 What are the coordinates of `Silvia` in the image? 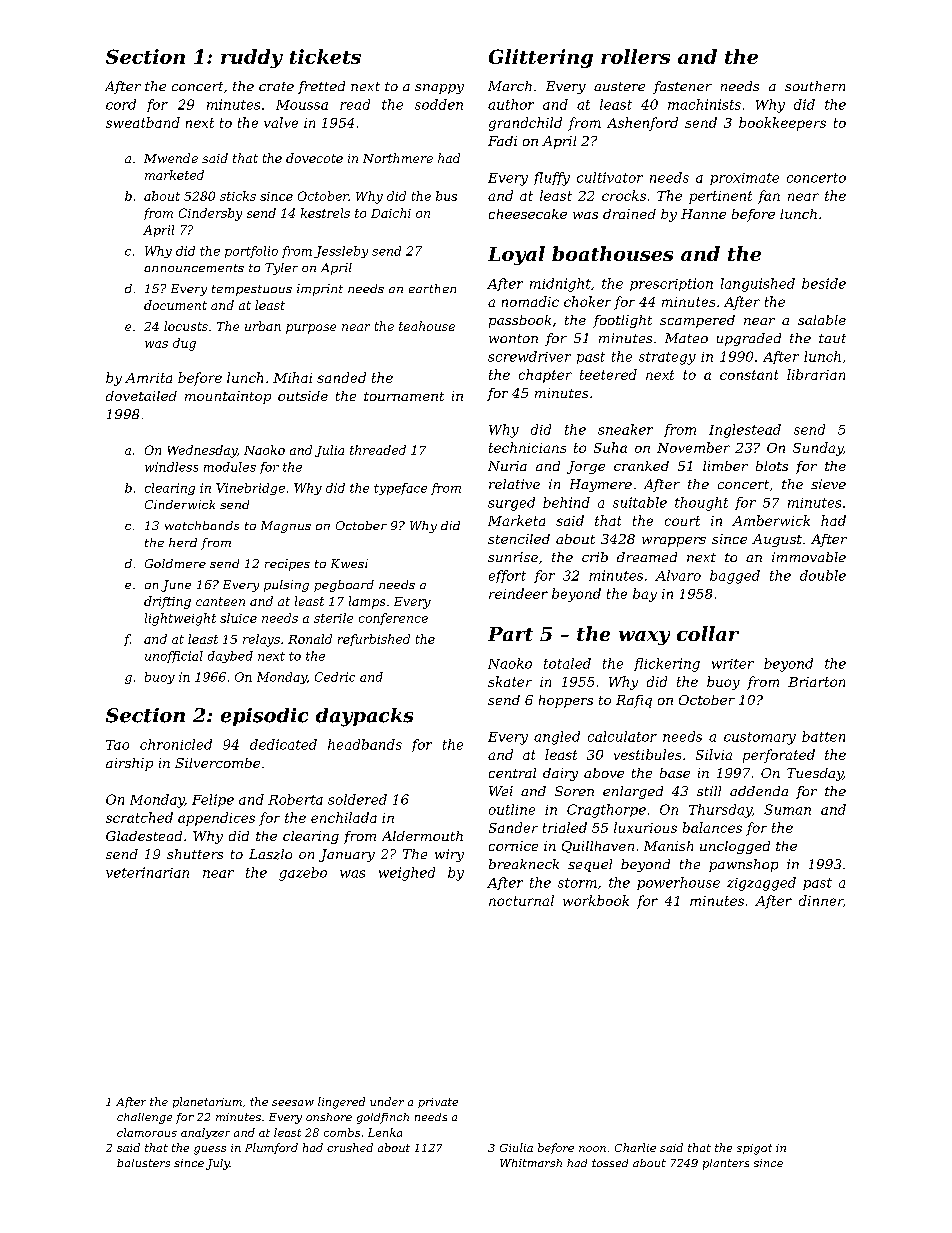 It's located at (714, 754).
